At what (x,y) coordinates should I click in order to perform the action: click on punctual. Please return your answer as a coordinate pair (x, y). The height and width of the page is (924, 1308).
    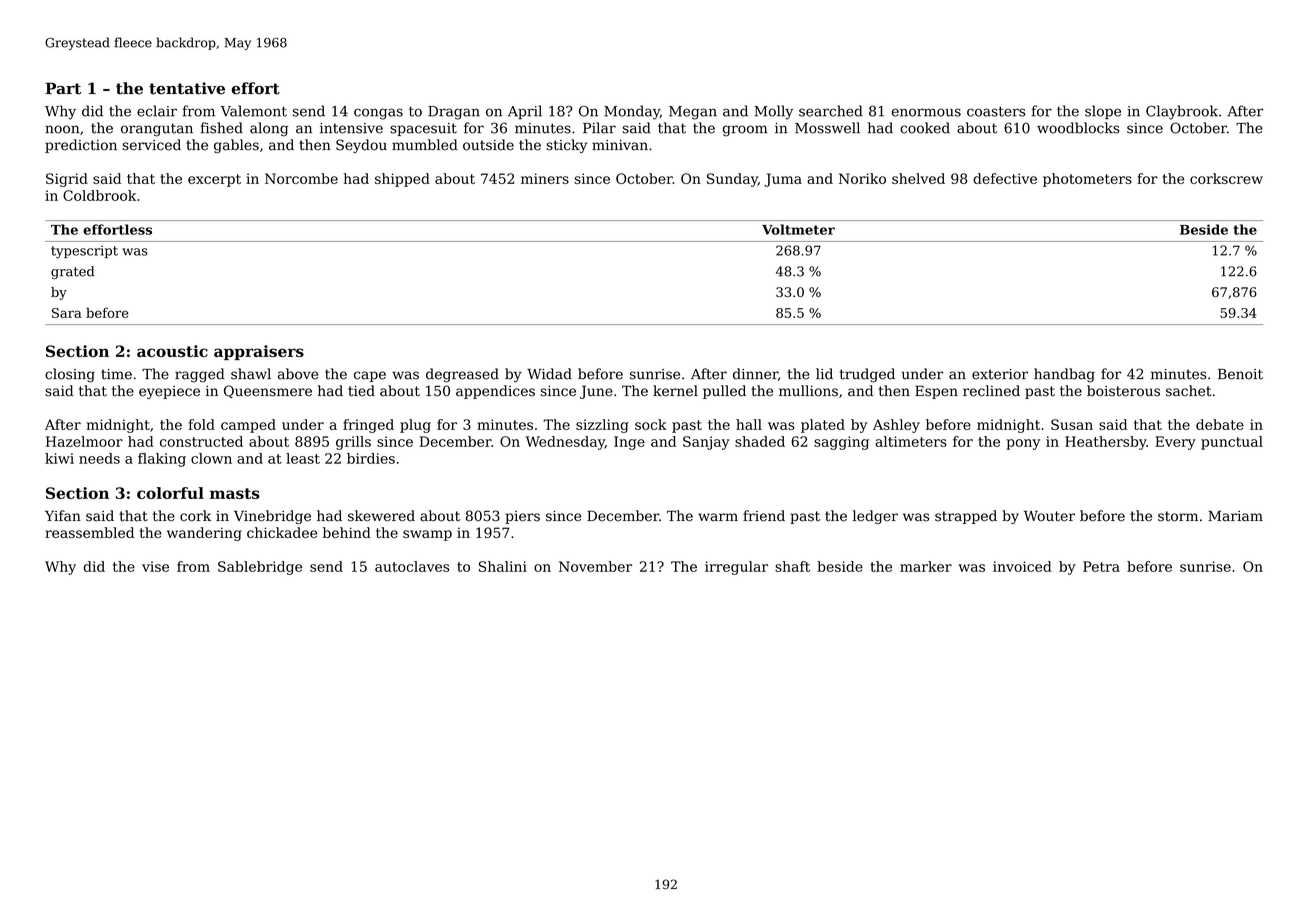
    Looking at the image, I should click on (1232, 443).
